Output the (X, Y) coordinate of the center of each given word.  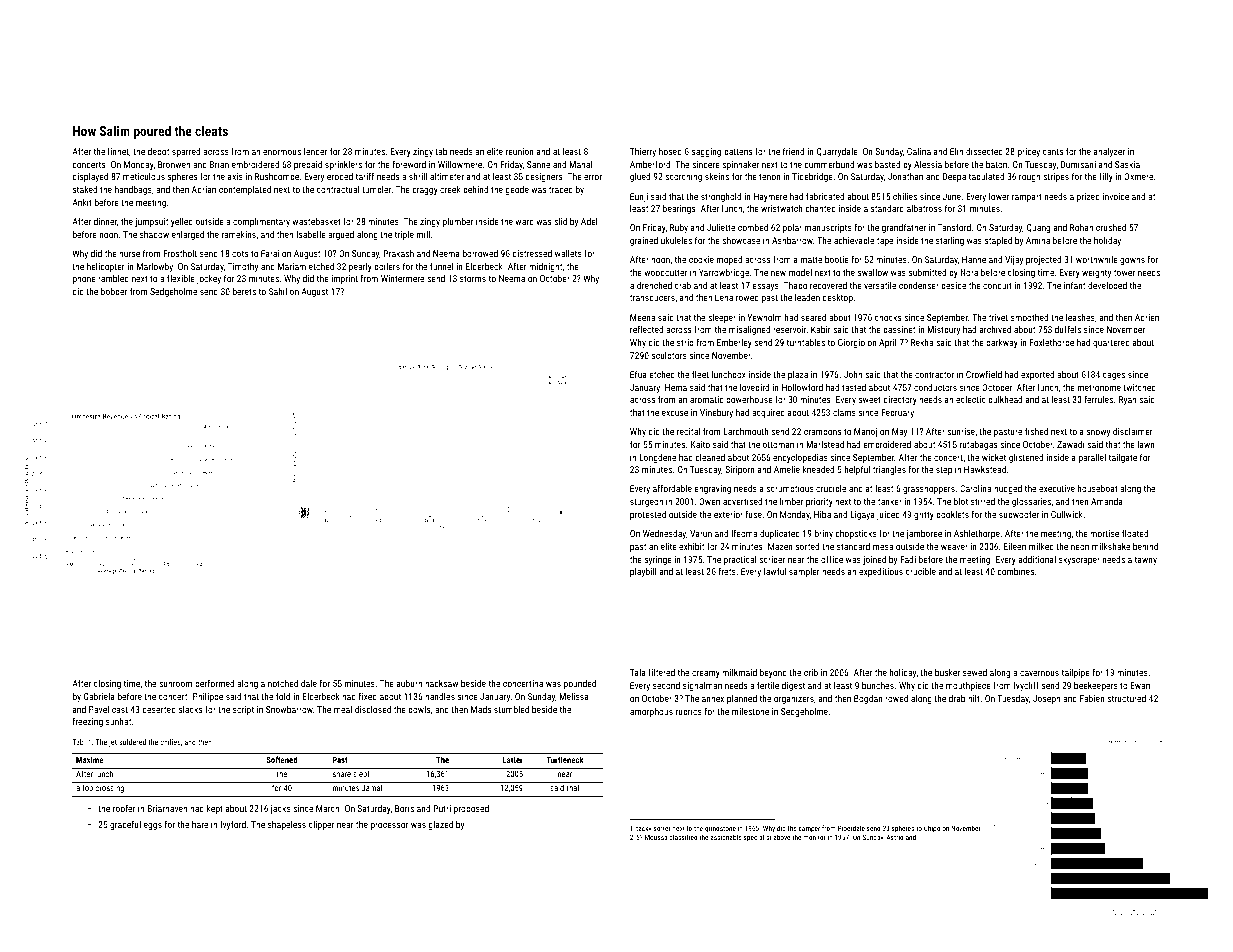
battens (738, 151)
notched (283, 683)
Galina (919, 151)
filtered (661, 672)
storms (473, 278)
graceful (125, 825)
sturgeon (646, 502)
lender (315, 151)
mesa (883, 547)
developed (1107, 286)
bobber (114, 291)
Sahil (278, 291)
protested (648, 515)
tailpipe (1076, 673)
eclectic (971, 399)
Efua (638, 374)
